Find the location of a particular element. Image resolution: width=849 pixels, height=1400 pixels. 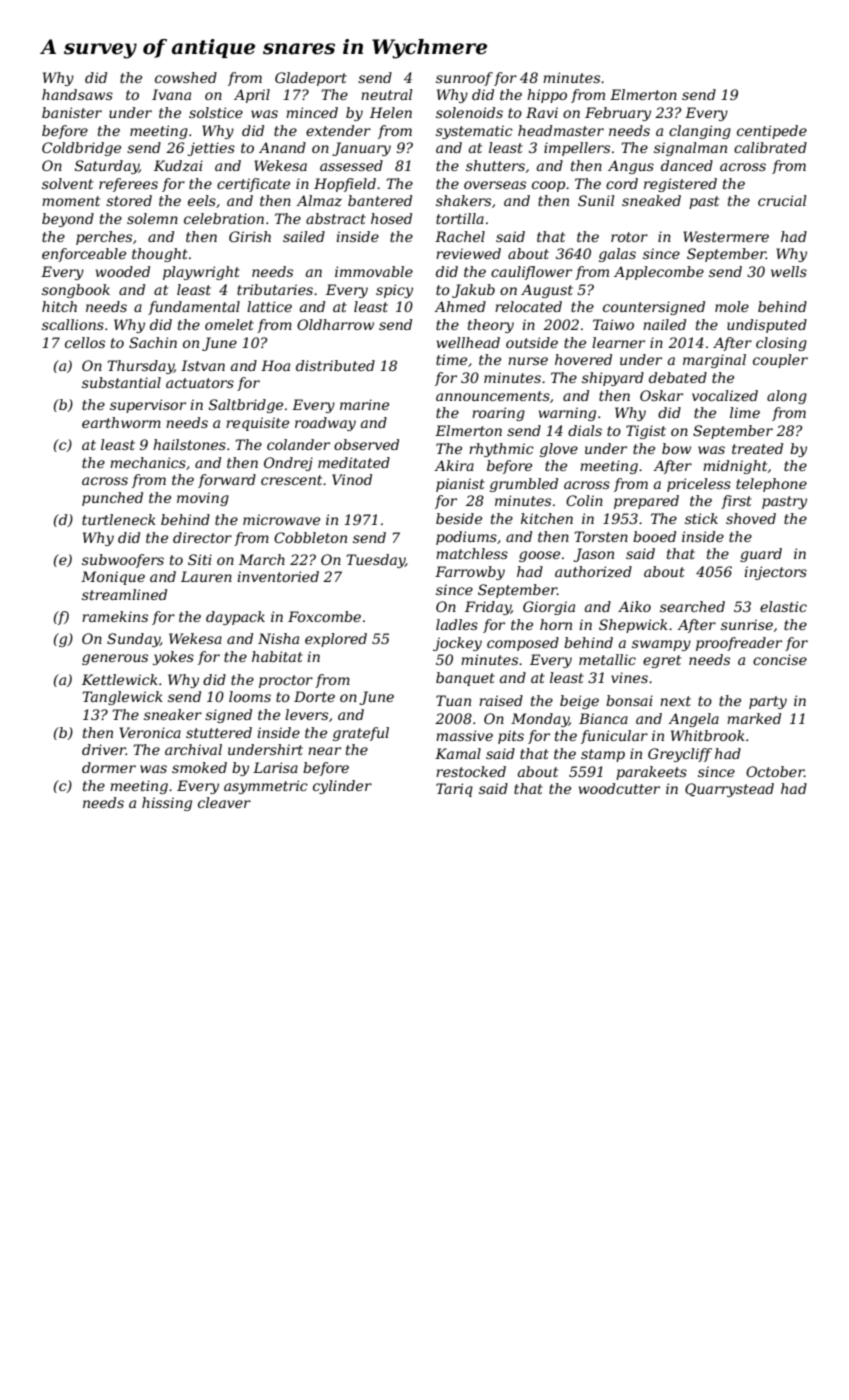

jockey is located at coordinates (457, 644).
